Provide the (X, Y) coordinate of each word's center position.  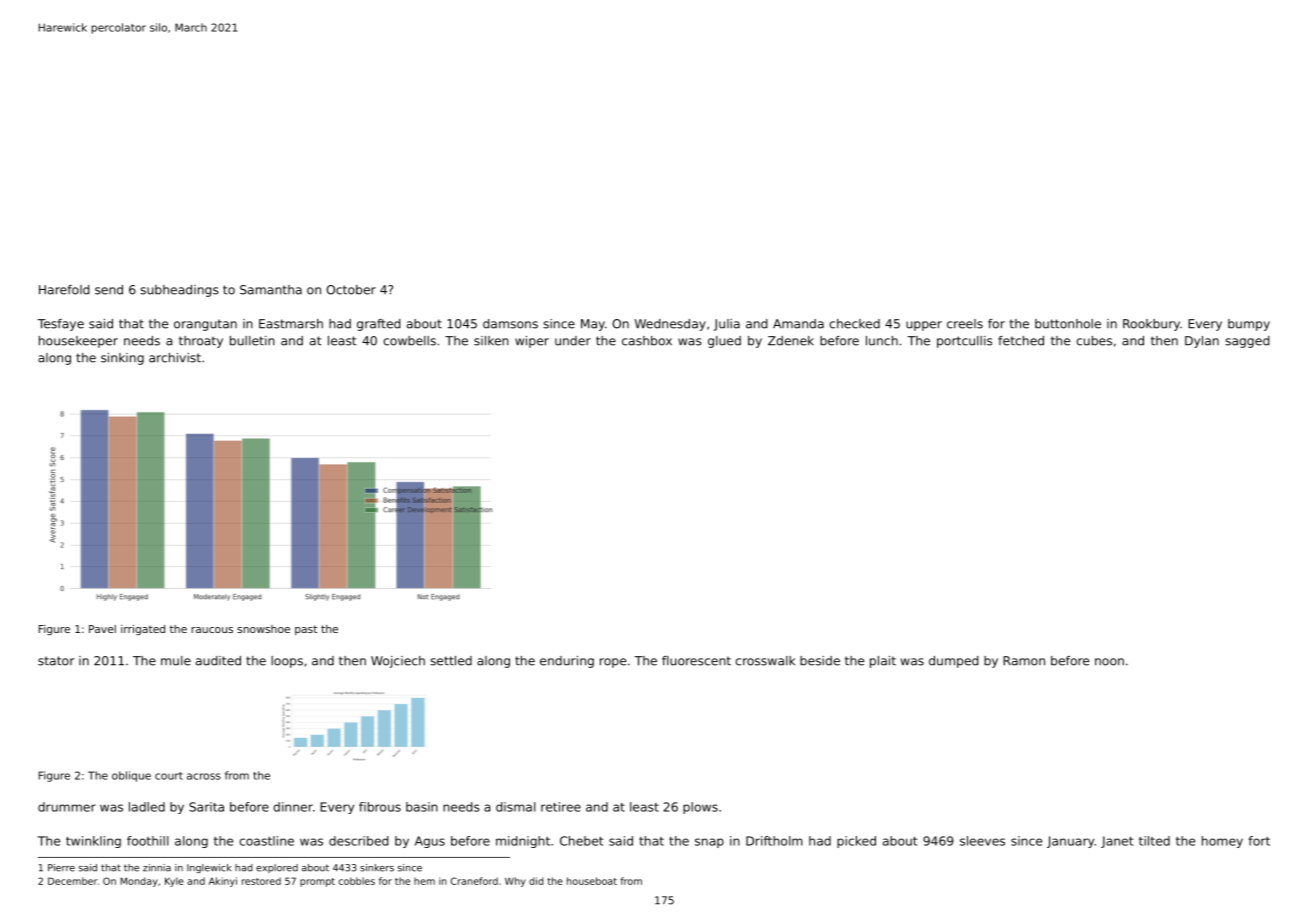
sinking (122, 359)
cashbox (647, 341)
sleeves (982, 841)
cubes (1094, 341)
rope (613, 663)
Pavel (102, 629)
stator (56, 661)
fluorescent (696, 661)
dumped (954, 662)
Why (515, 882)
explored (277, 868)
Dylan (1202, 342)
